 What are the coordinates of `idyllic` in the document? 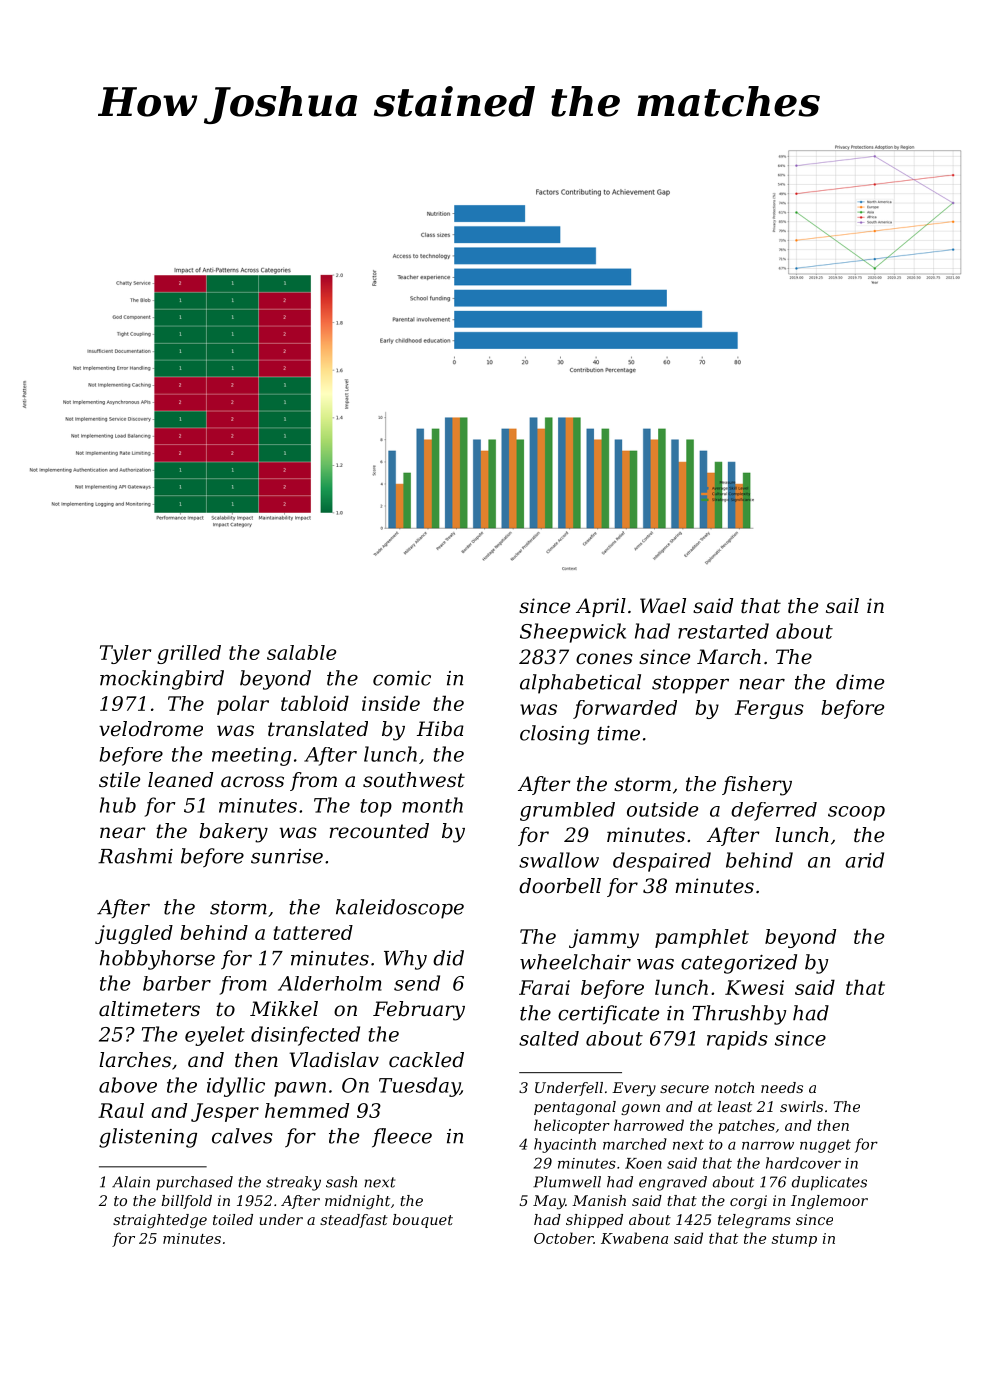 It's located at (236, 1087).
